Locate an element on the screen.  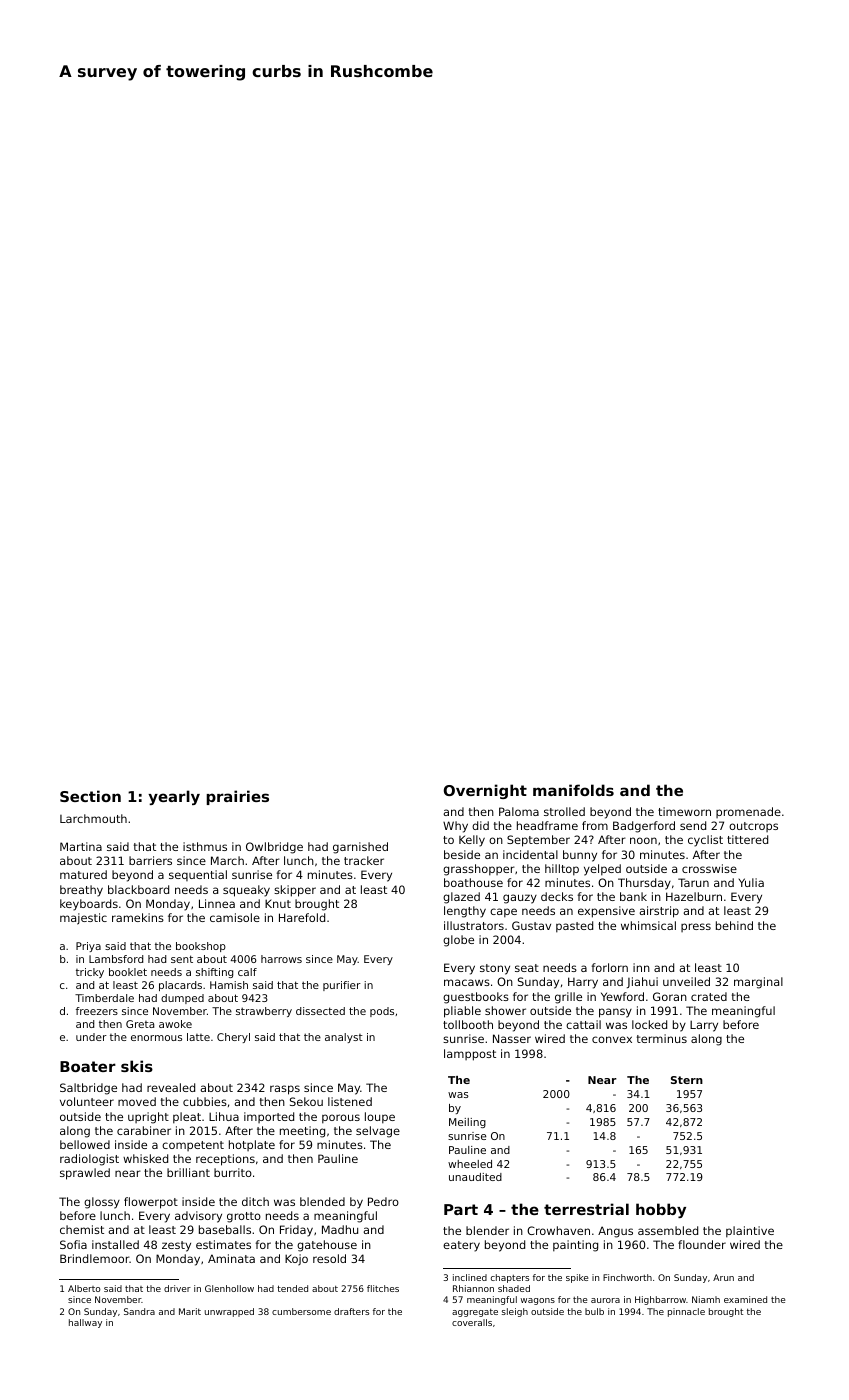
Alberto is located at coordinates (84, 1288).
